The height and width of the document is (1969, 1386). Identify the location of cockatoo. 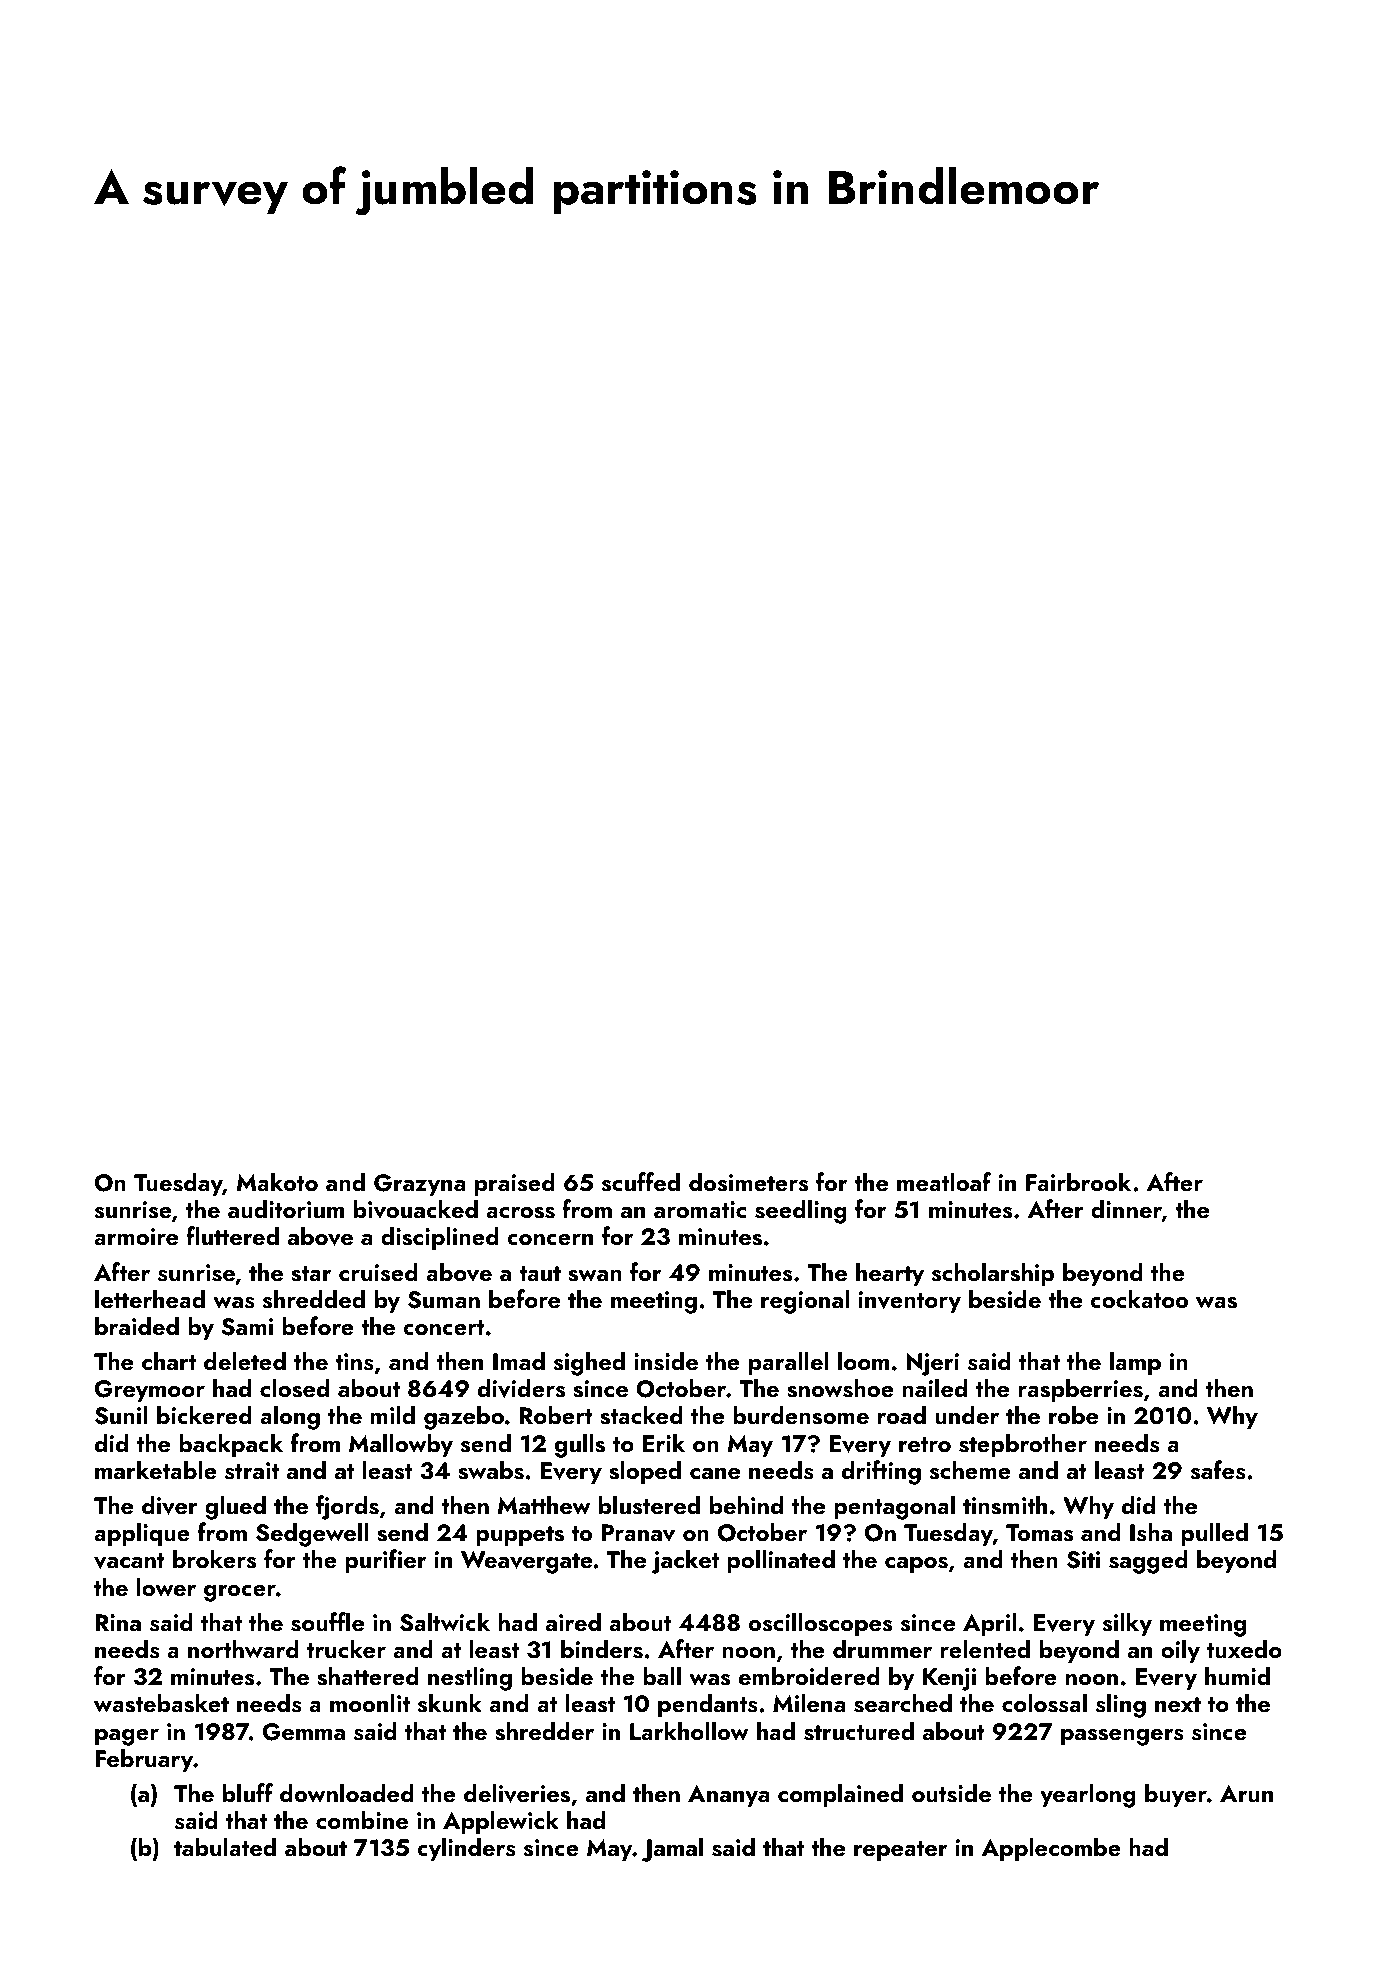
(1139, 1298).
